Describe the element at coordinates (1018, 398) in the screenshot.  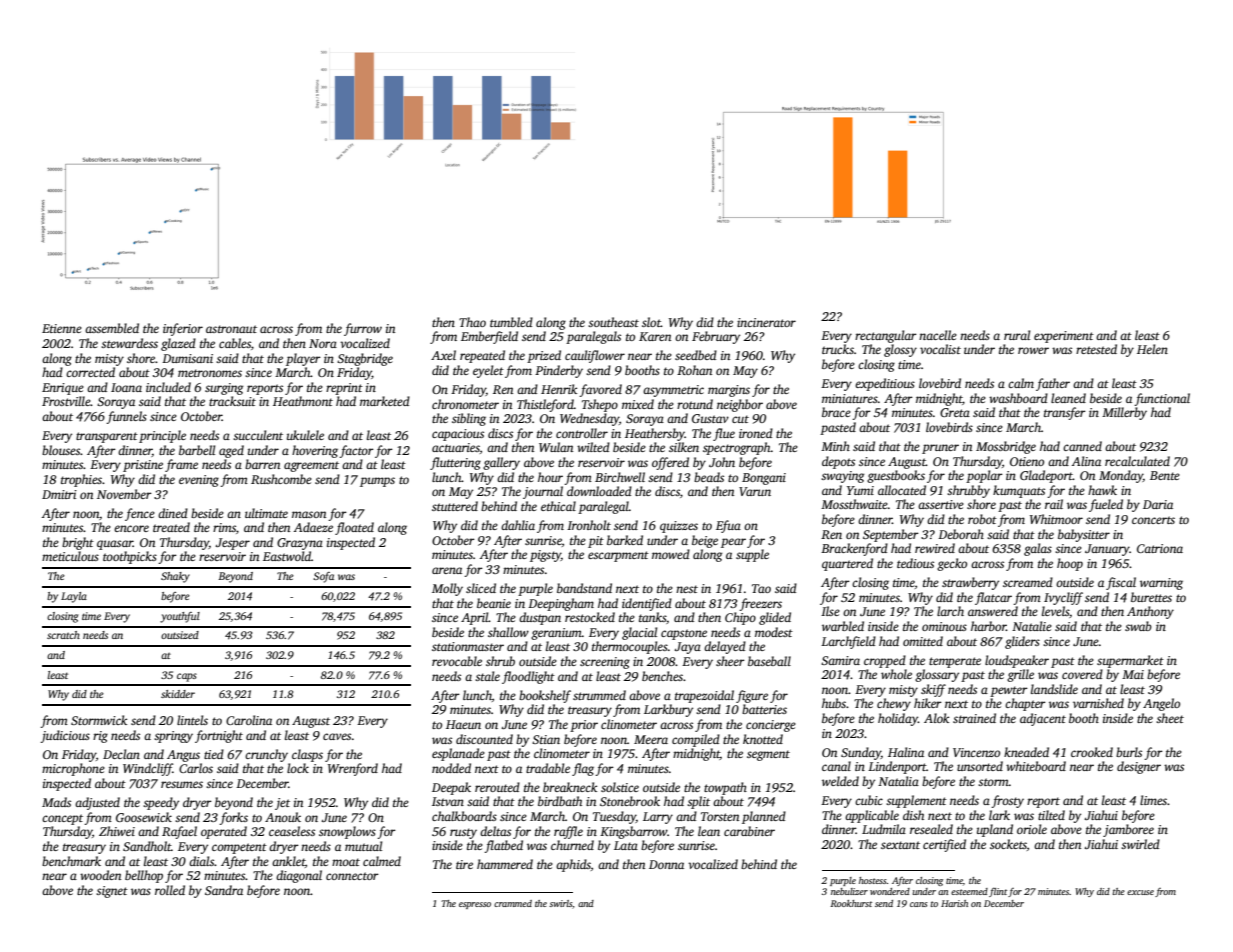
I see `washboard` at that location.
